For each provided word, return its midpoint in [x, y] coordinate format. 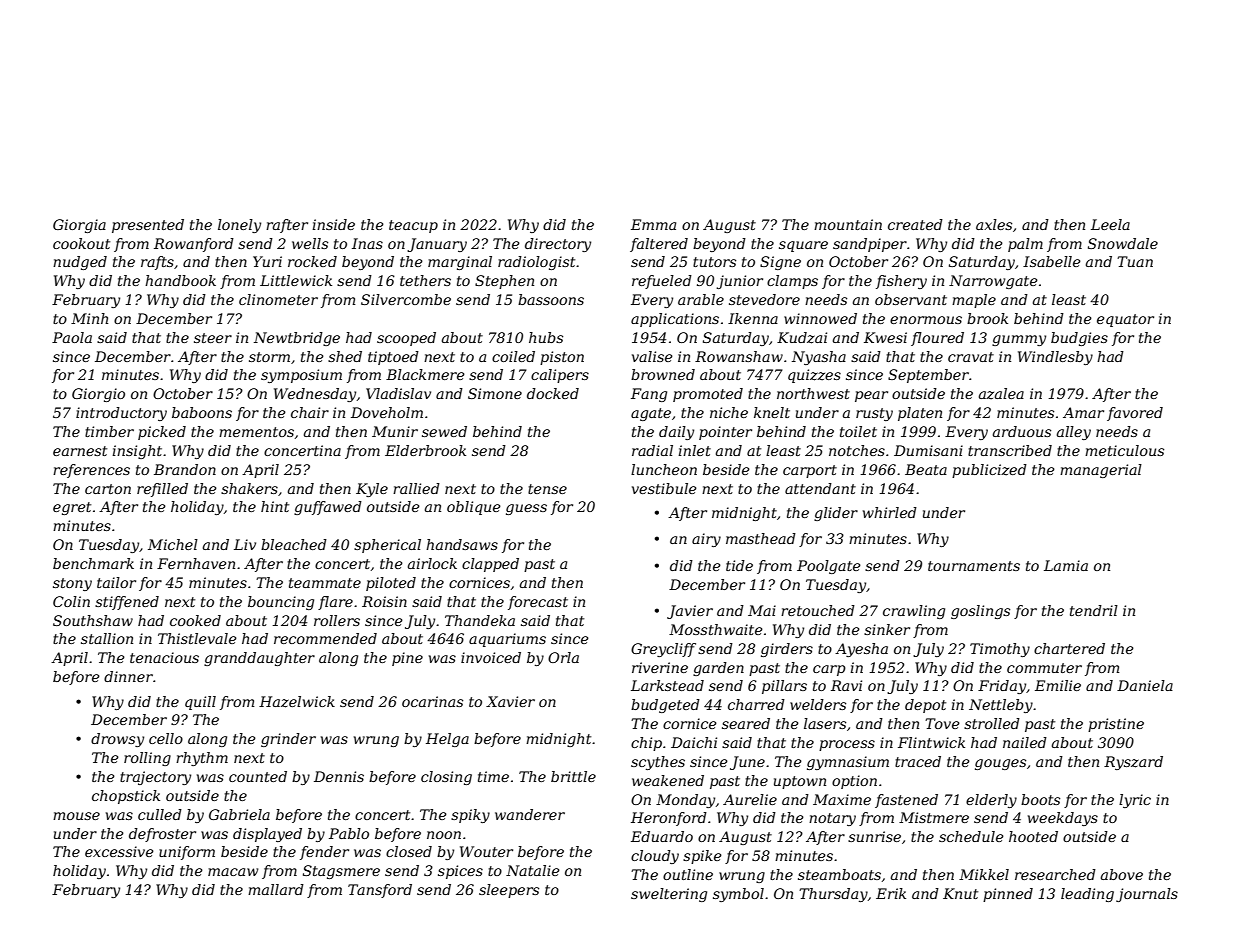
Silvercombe [406, 299]
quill [200, 703]
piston [562, 358]
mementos [256, 432]
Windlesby [1055, 358]
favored [1135, 414]
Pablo [349, 833]
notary [832, 819]
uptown [800, 782]
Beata [926, 469]
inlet [694, 450]
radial [652, 450]
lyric [1135, 801]
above [1122, 874]
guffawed [328, 508]
